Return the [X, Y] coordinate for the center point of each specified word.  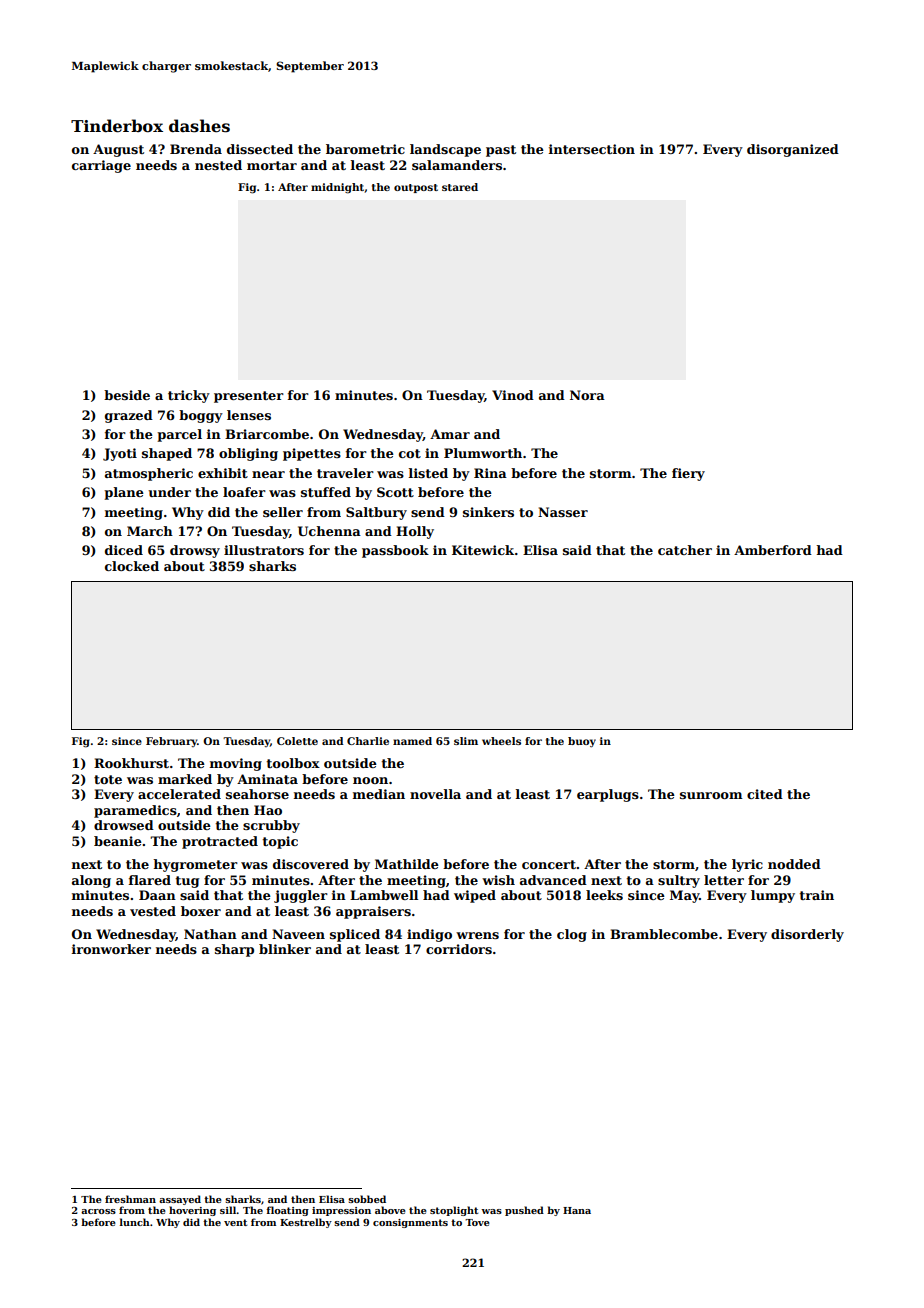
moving [236, 764]
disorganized [793, 150]
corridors [459, 949]
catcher [685, 550]
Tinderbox [117, 126]
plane [124, 493]
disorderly [807, 935]
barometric [365, 149]
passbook [395, 551]
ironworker [111, 949]
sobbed [367, 1199]
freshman [130, 1199]
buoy [582, 742]
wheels [501, 741]
